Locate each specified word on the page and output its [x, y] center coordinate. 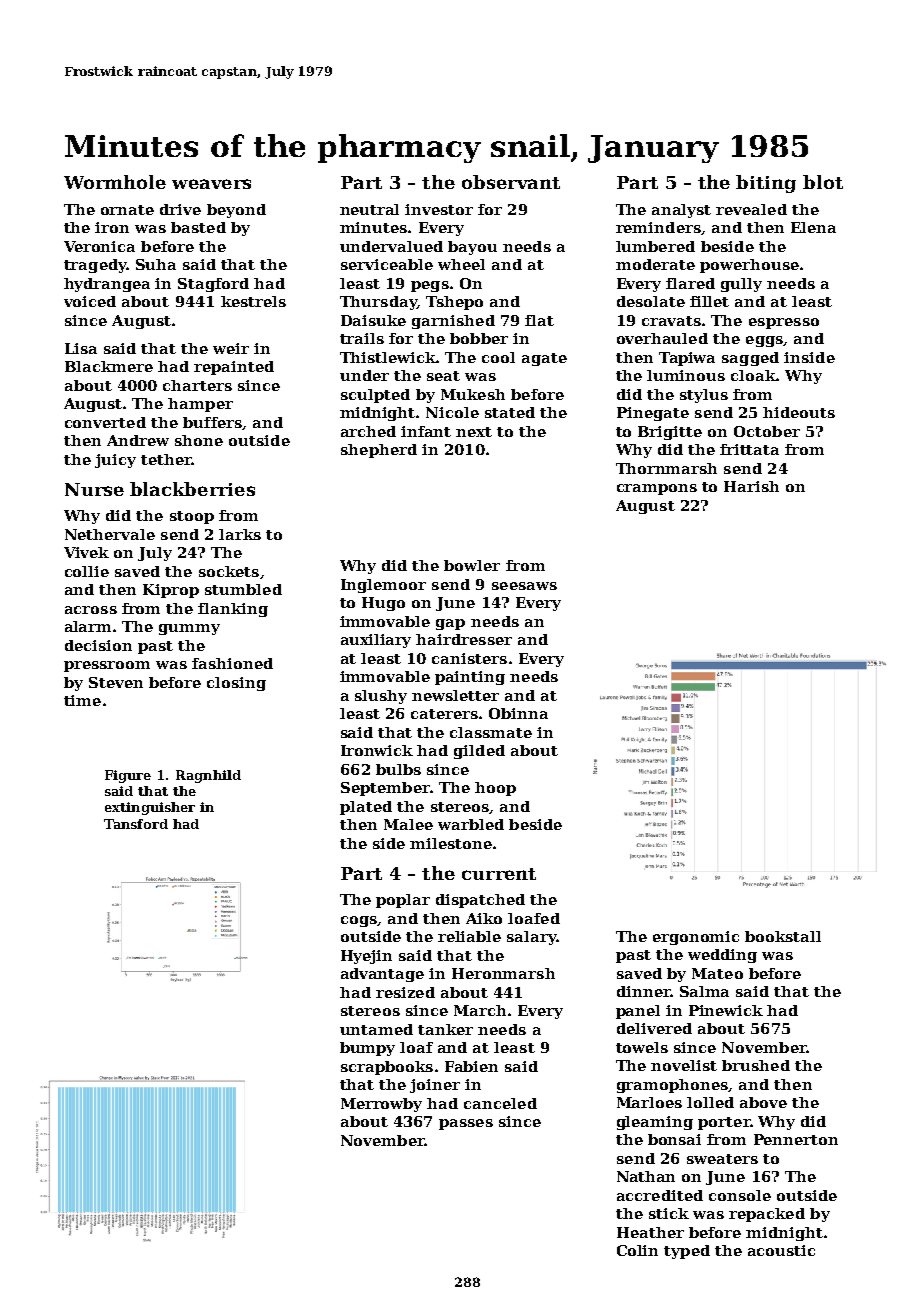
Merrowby [381, 1105]
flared [690, 283]
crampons [657, 489]
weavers [211, 184]
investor [439, 209]
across [91, 610]
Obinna [518, 713]
